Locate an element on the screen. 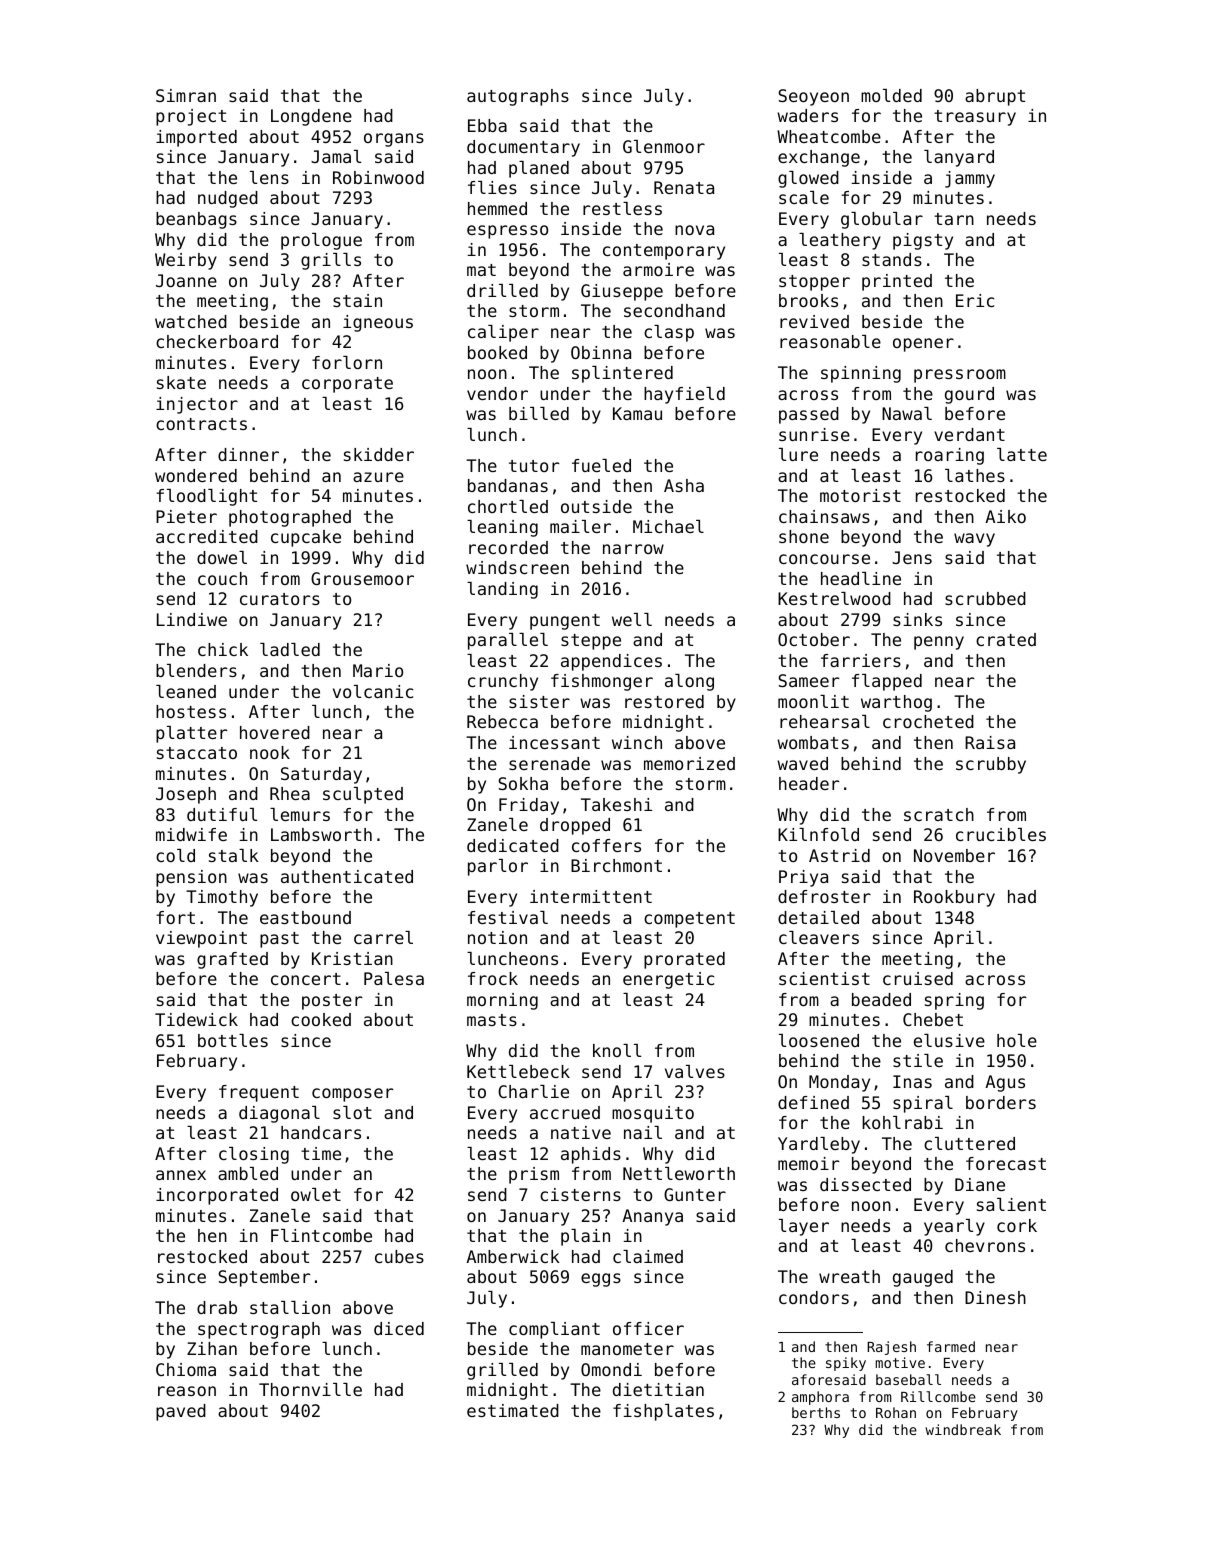 Image resolution: width=1207 pixels, height=1563 pixels. Longdene is located at coordinates (311, 117).
